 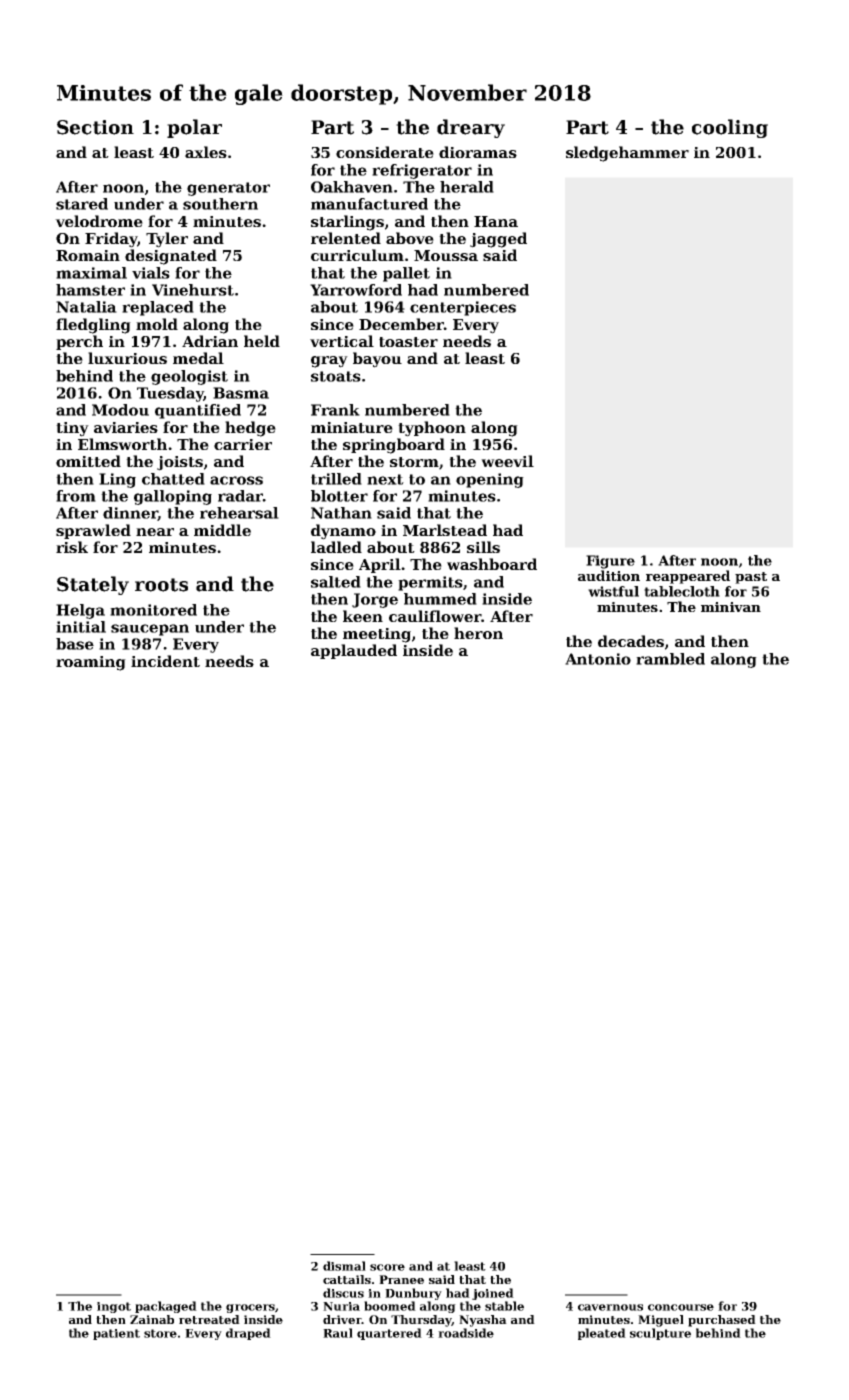 I want to click on retreated, so click(x=209, y=1319).
